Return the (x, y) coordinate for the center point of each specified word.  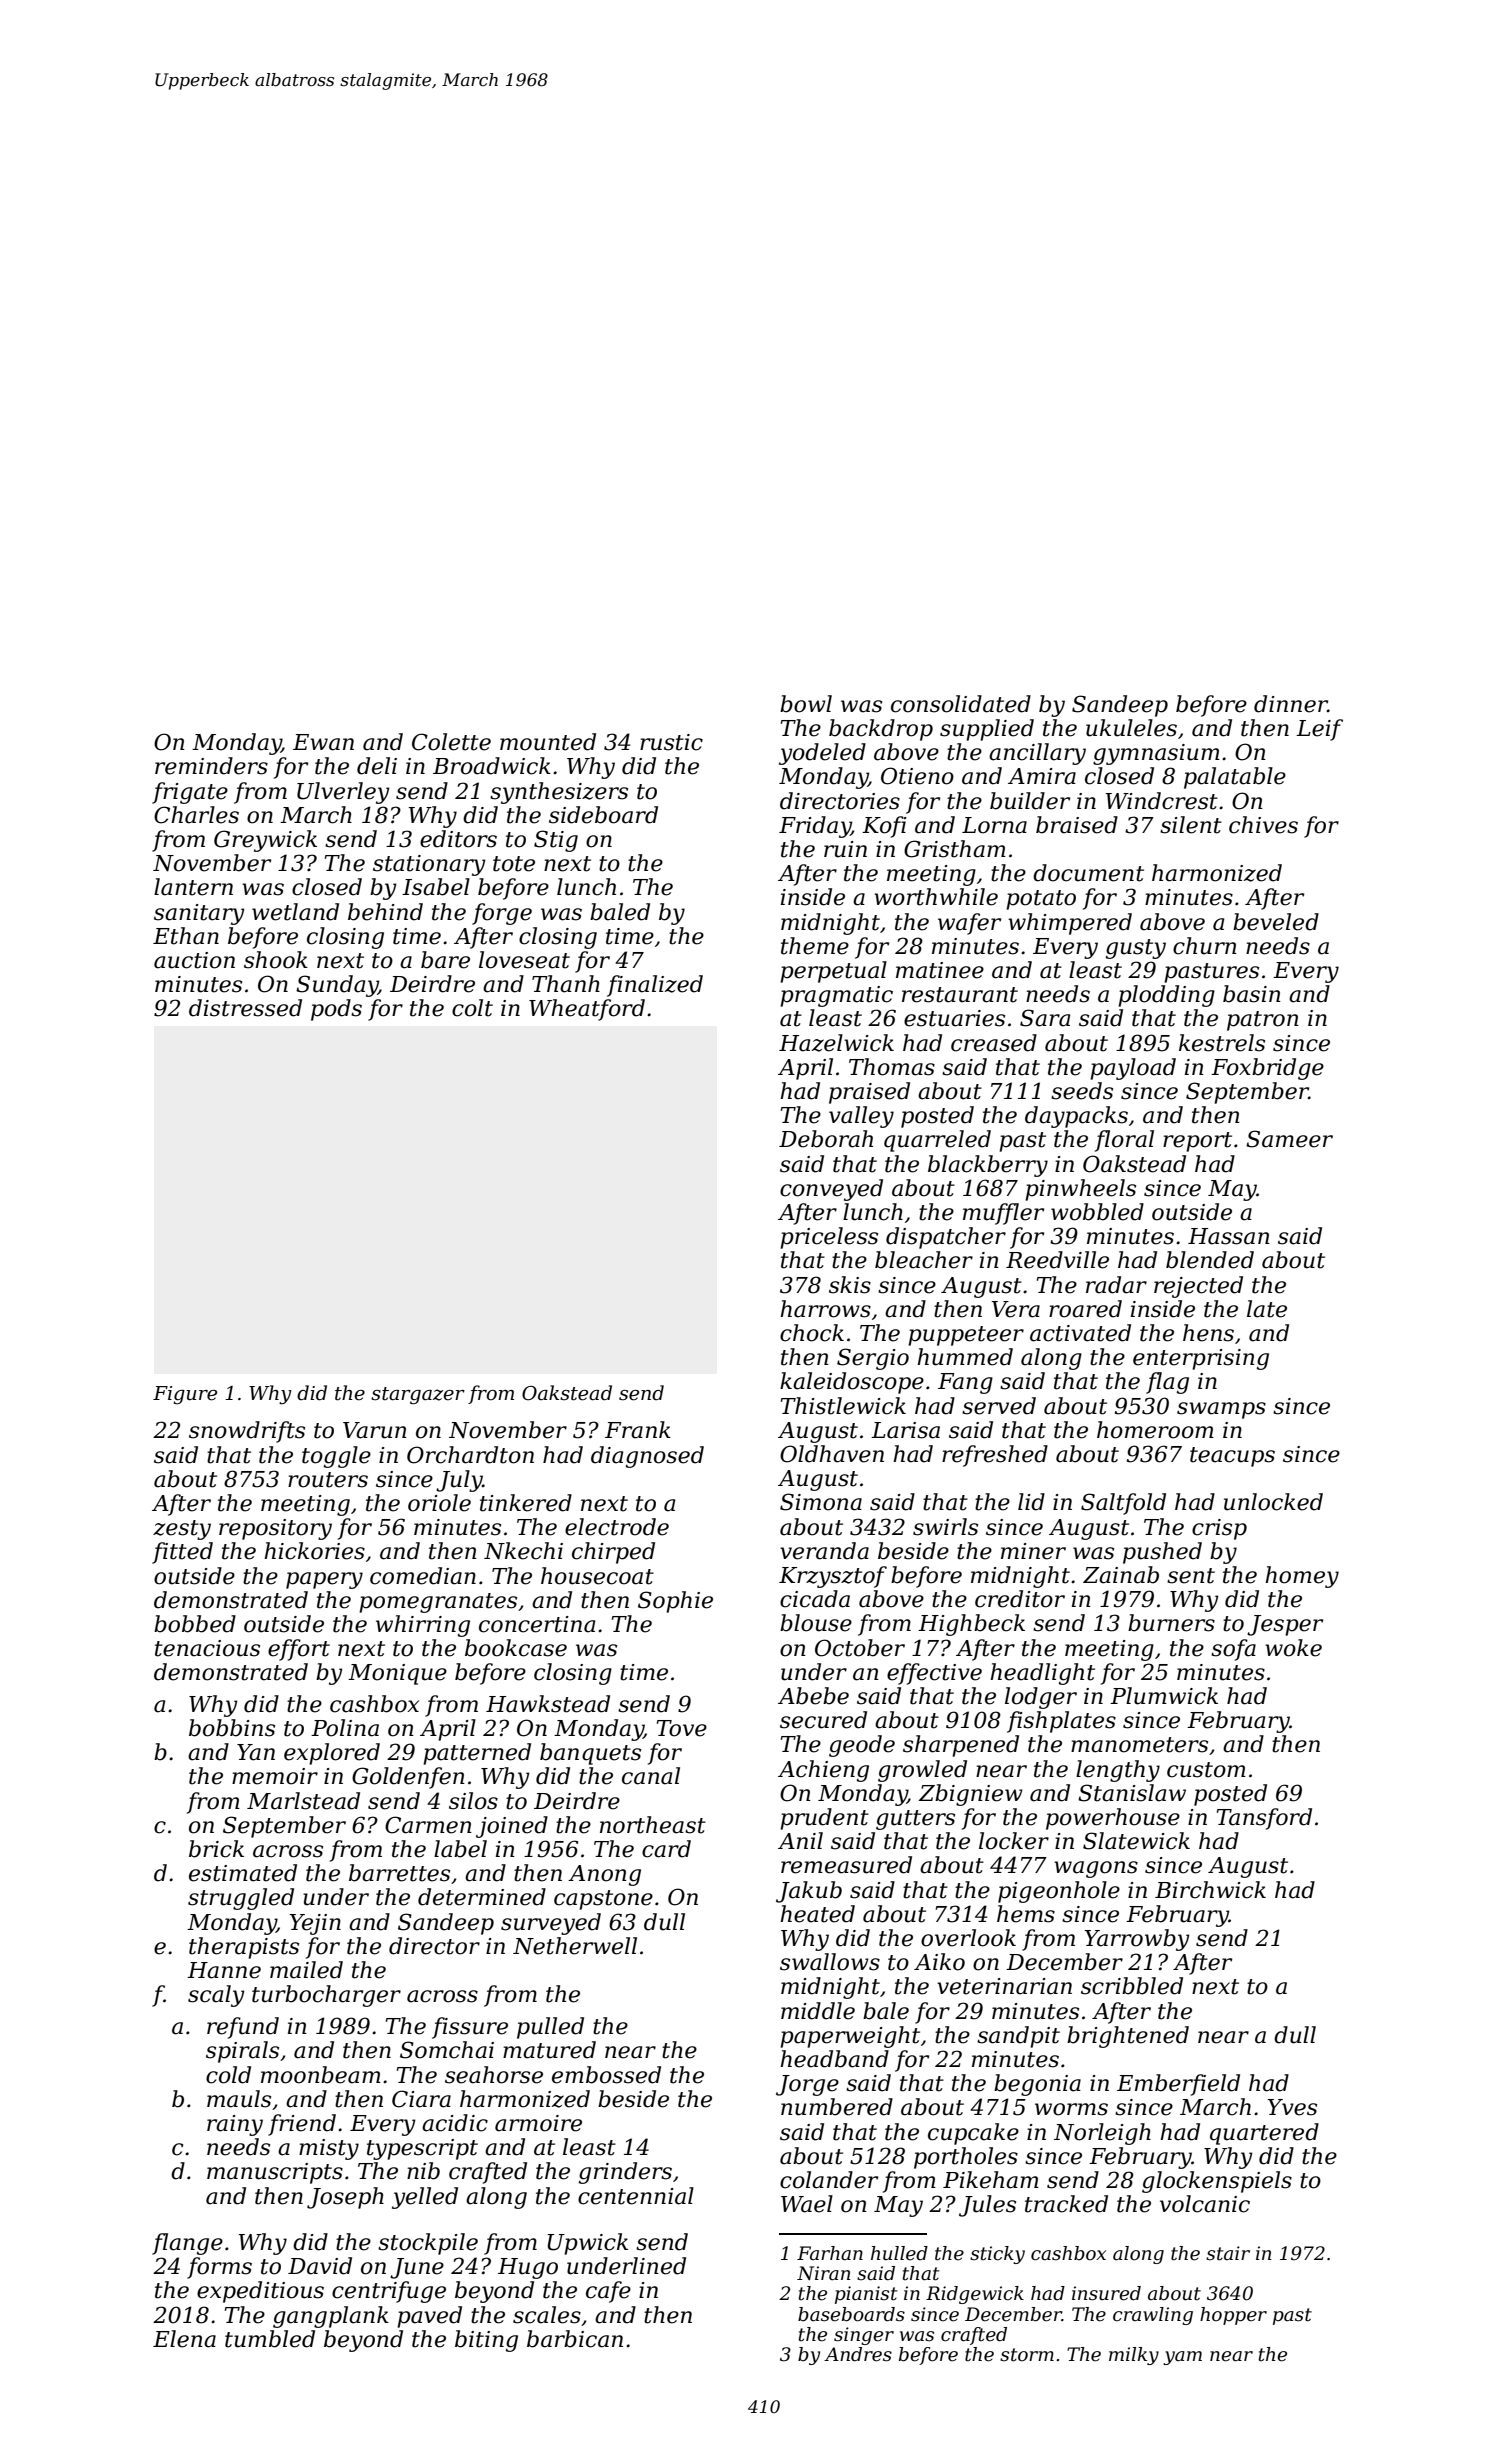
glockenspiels (1217, 2182)
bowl (806, 704)
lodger (1041, 1698)
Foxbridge (1267, 1069)
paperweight (850, 2037)
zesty (182, 1530)
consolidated (961, 704)
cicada (815, 1599)
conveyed (831, 1190)
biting (486, 2341)
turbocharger (326, 1996)
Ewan (323, 742)
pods (336, 1010)
